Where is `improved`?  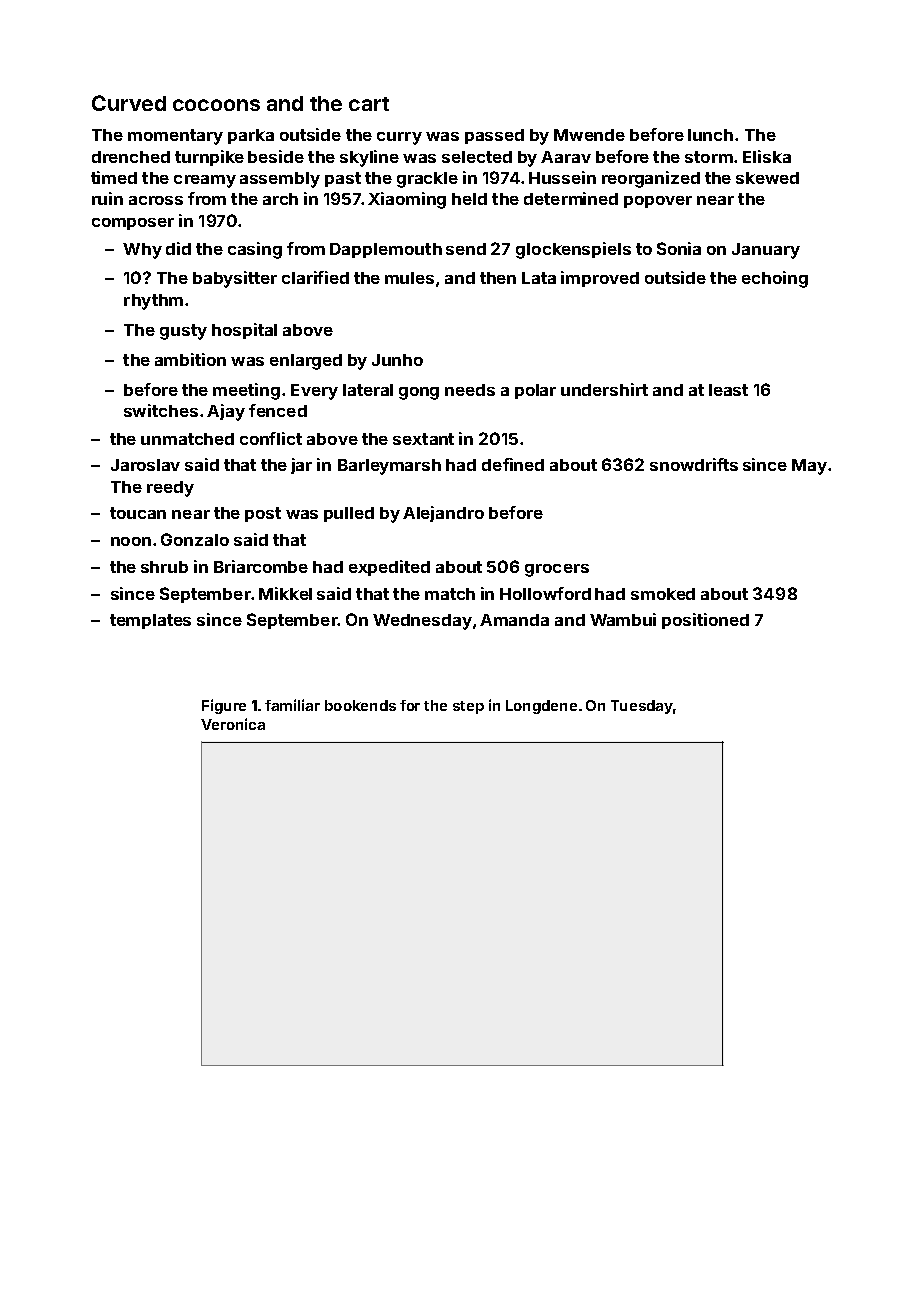
improved is located at coordinates (600, 279).
